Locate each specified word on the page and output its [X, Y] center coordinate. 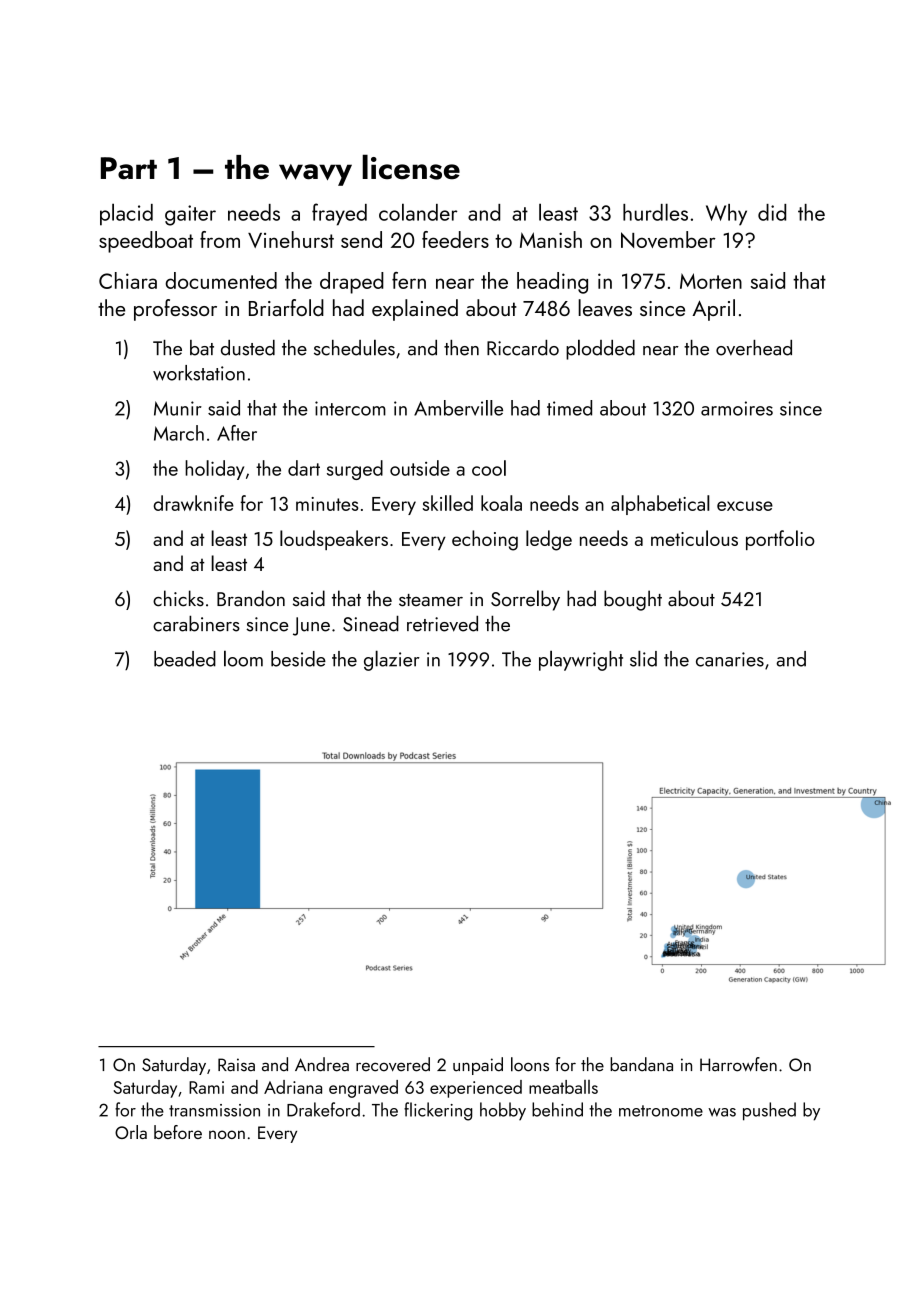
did [772, 212]
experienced [476, 1089]
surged [355, 470]
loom [243, 658]
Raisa [236, 1065]
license [411, 167]
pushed [769, 1111]
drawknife [193, 503]
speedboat [146, 242]
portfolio [780, 540]
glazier [392, 660]
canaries [730, 659]
